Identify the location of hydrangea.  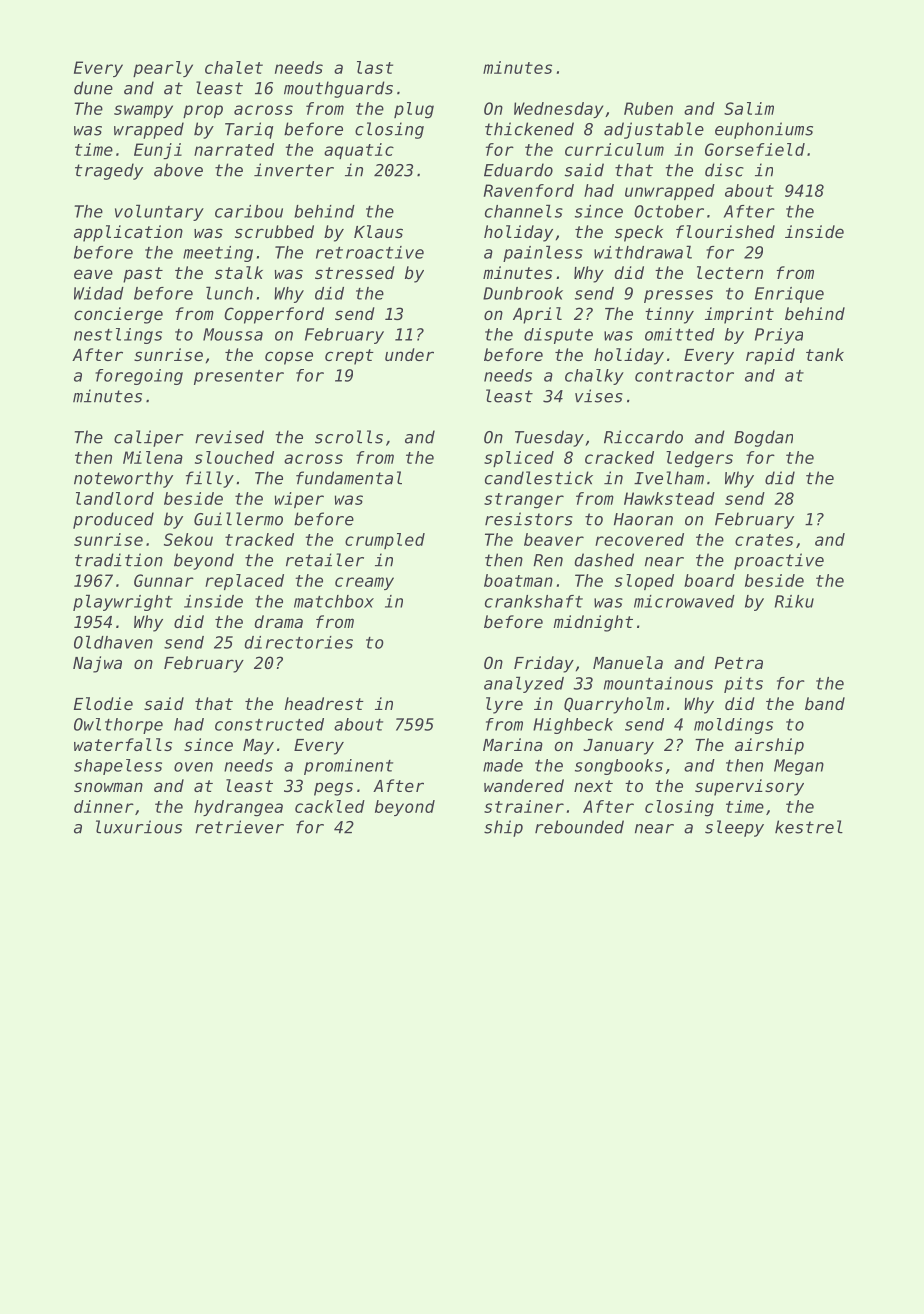
(238, 808).
